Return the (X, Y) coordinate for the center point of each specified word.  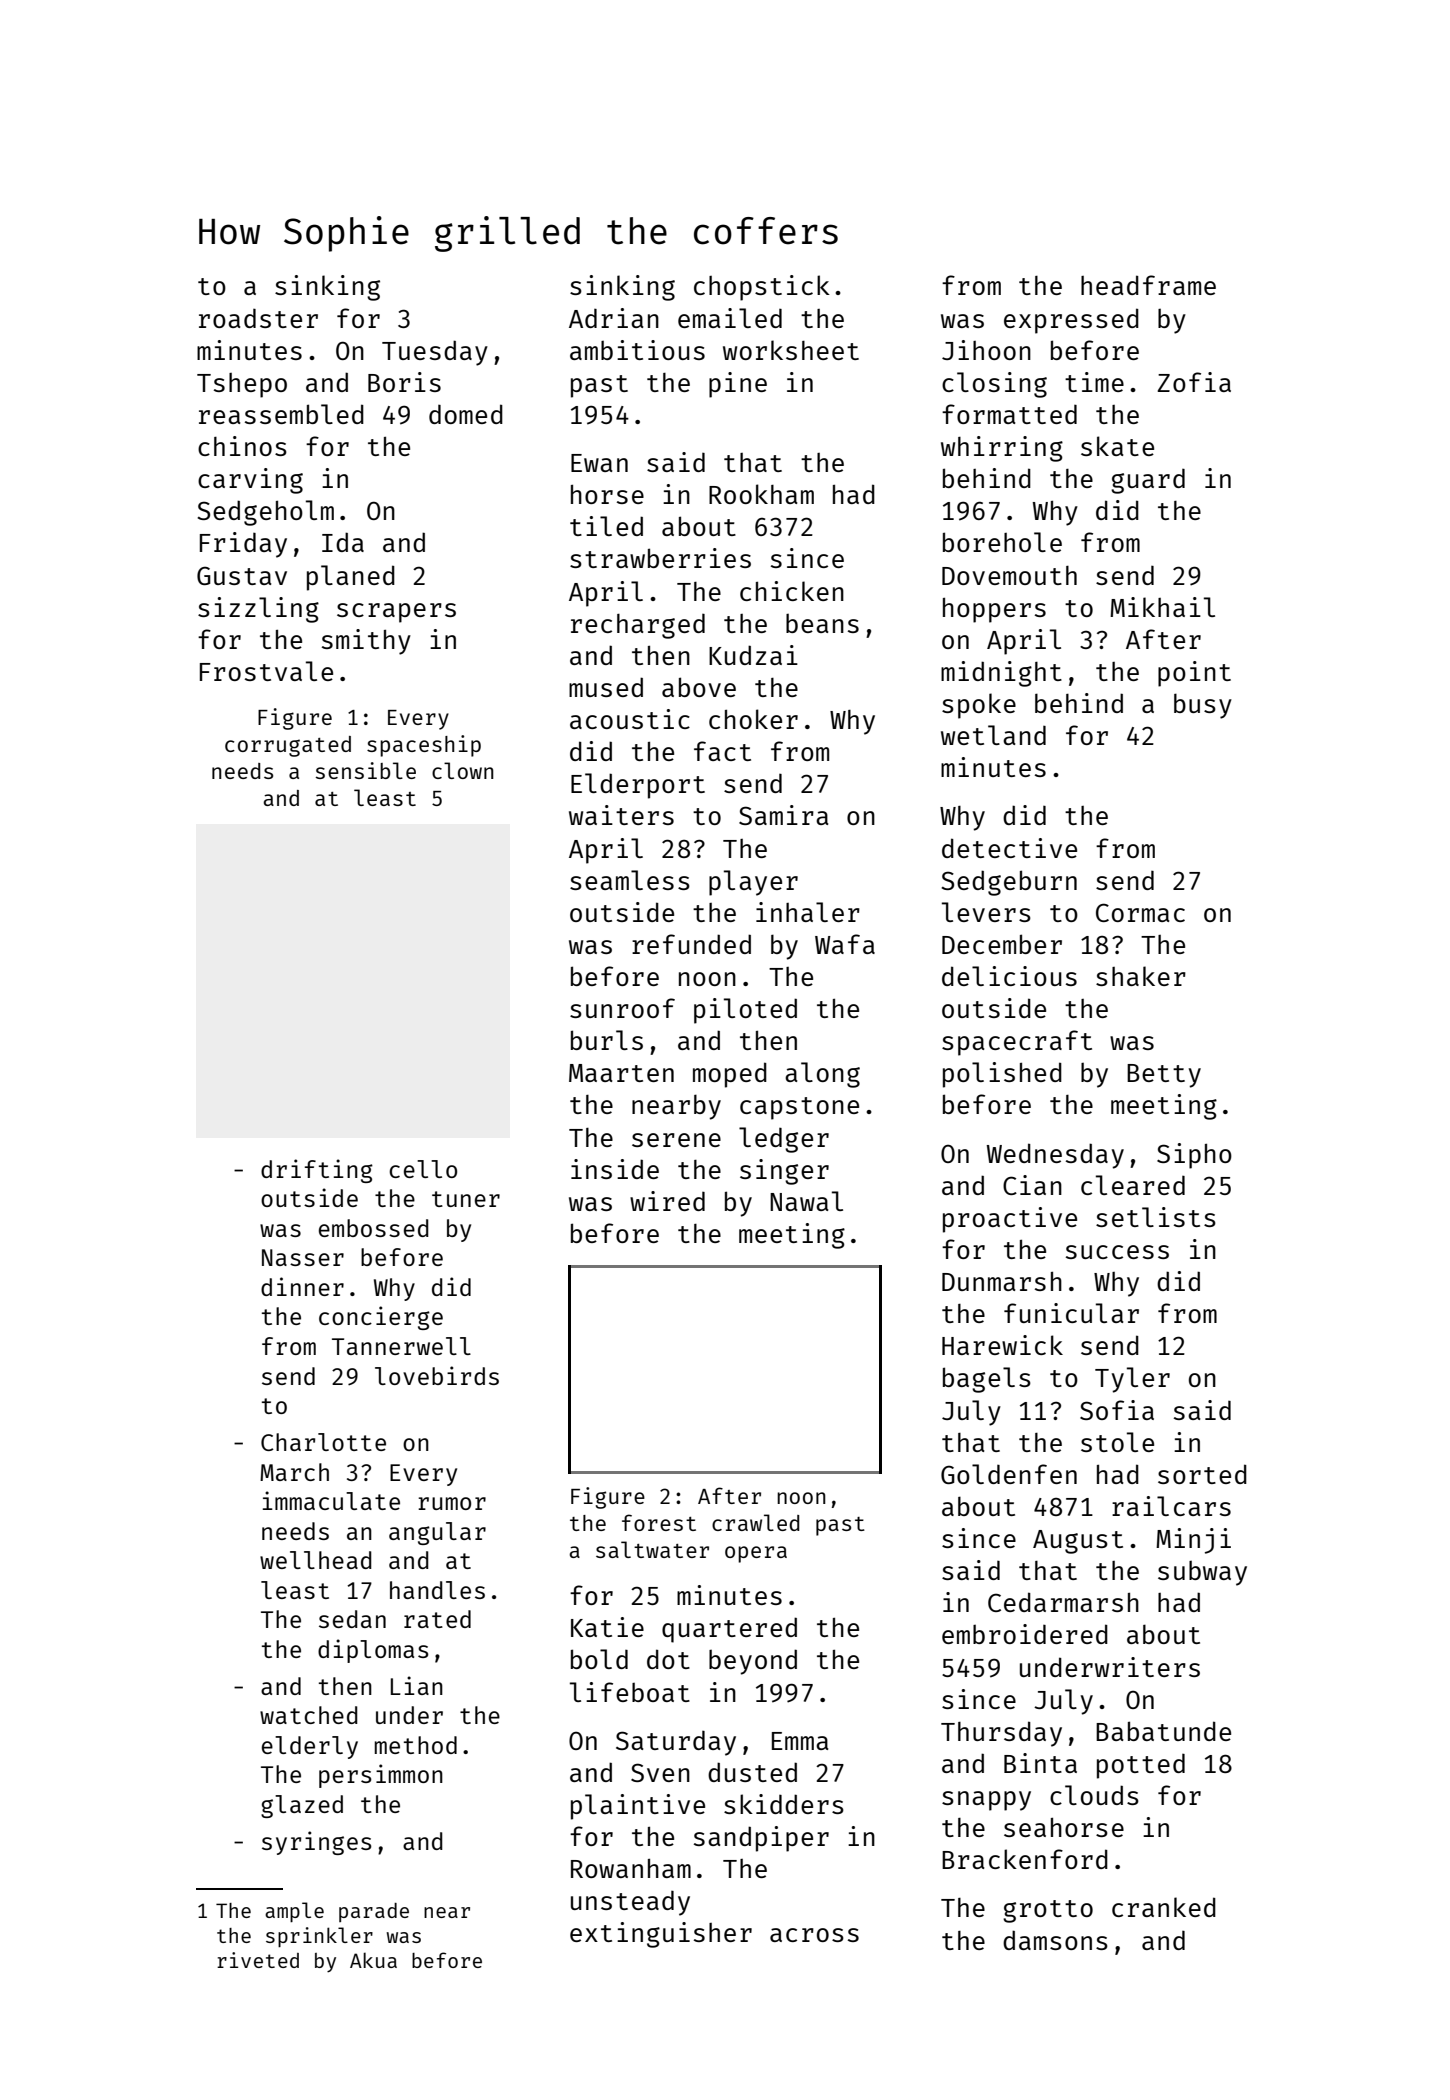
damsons (1055, 1940)
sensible (366, 770)
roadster (258, 318)
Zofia (1194, 382)
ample (294, 1912)
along (822, 1075)
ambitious (637, 350)
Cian (1032, 1185)
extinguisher (661, 1935)
